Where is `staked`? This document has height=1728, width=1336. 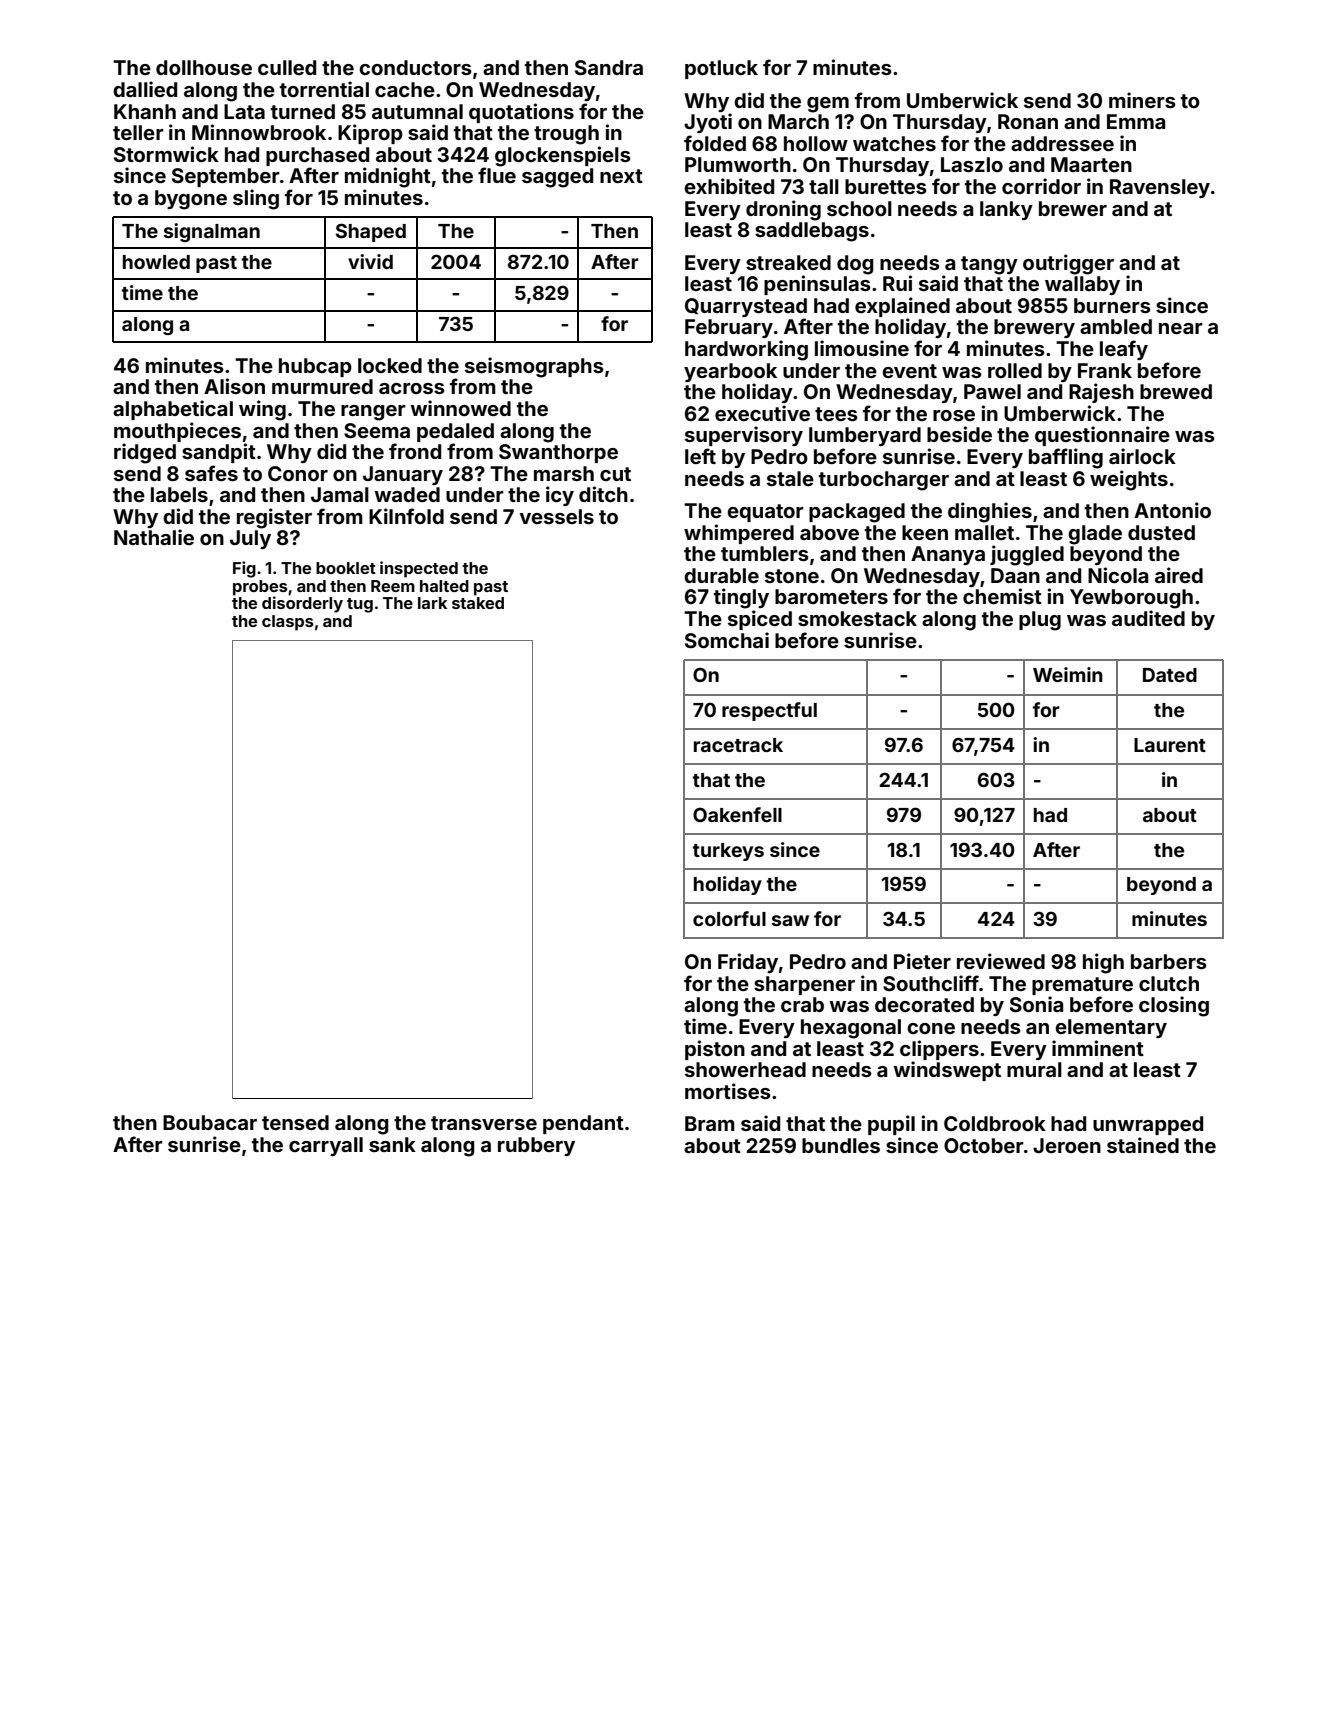 staked is located at coordinates (478, 603).
